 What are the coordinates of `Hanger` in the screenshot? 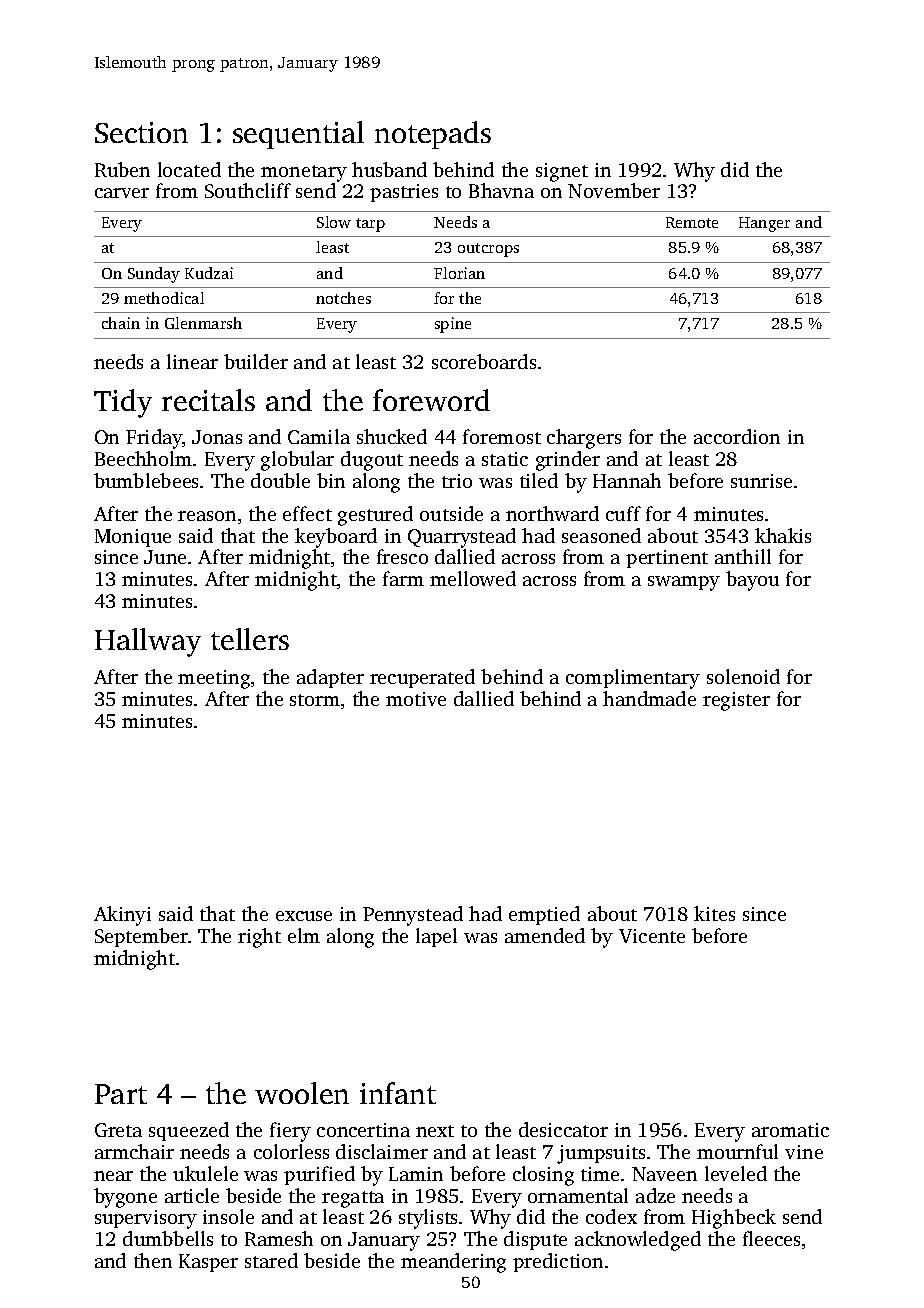 It's located at (764, 224).
